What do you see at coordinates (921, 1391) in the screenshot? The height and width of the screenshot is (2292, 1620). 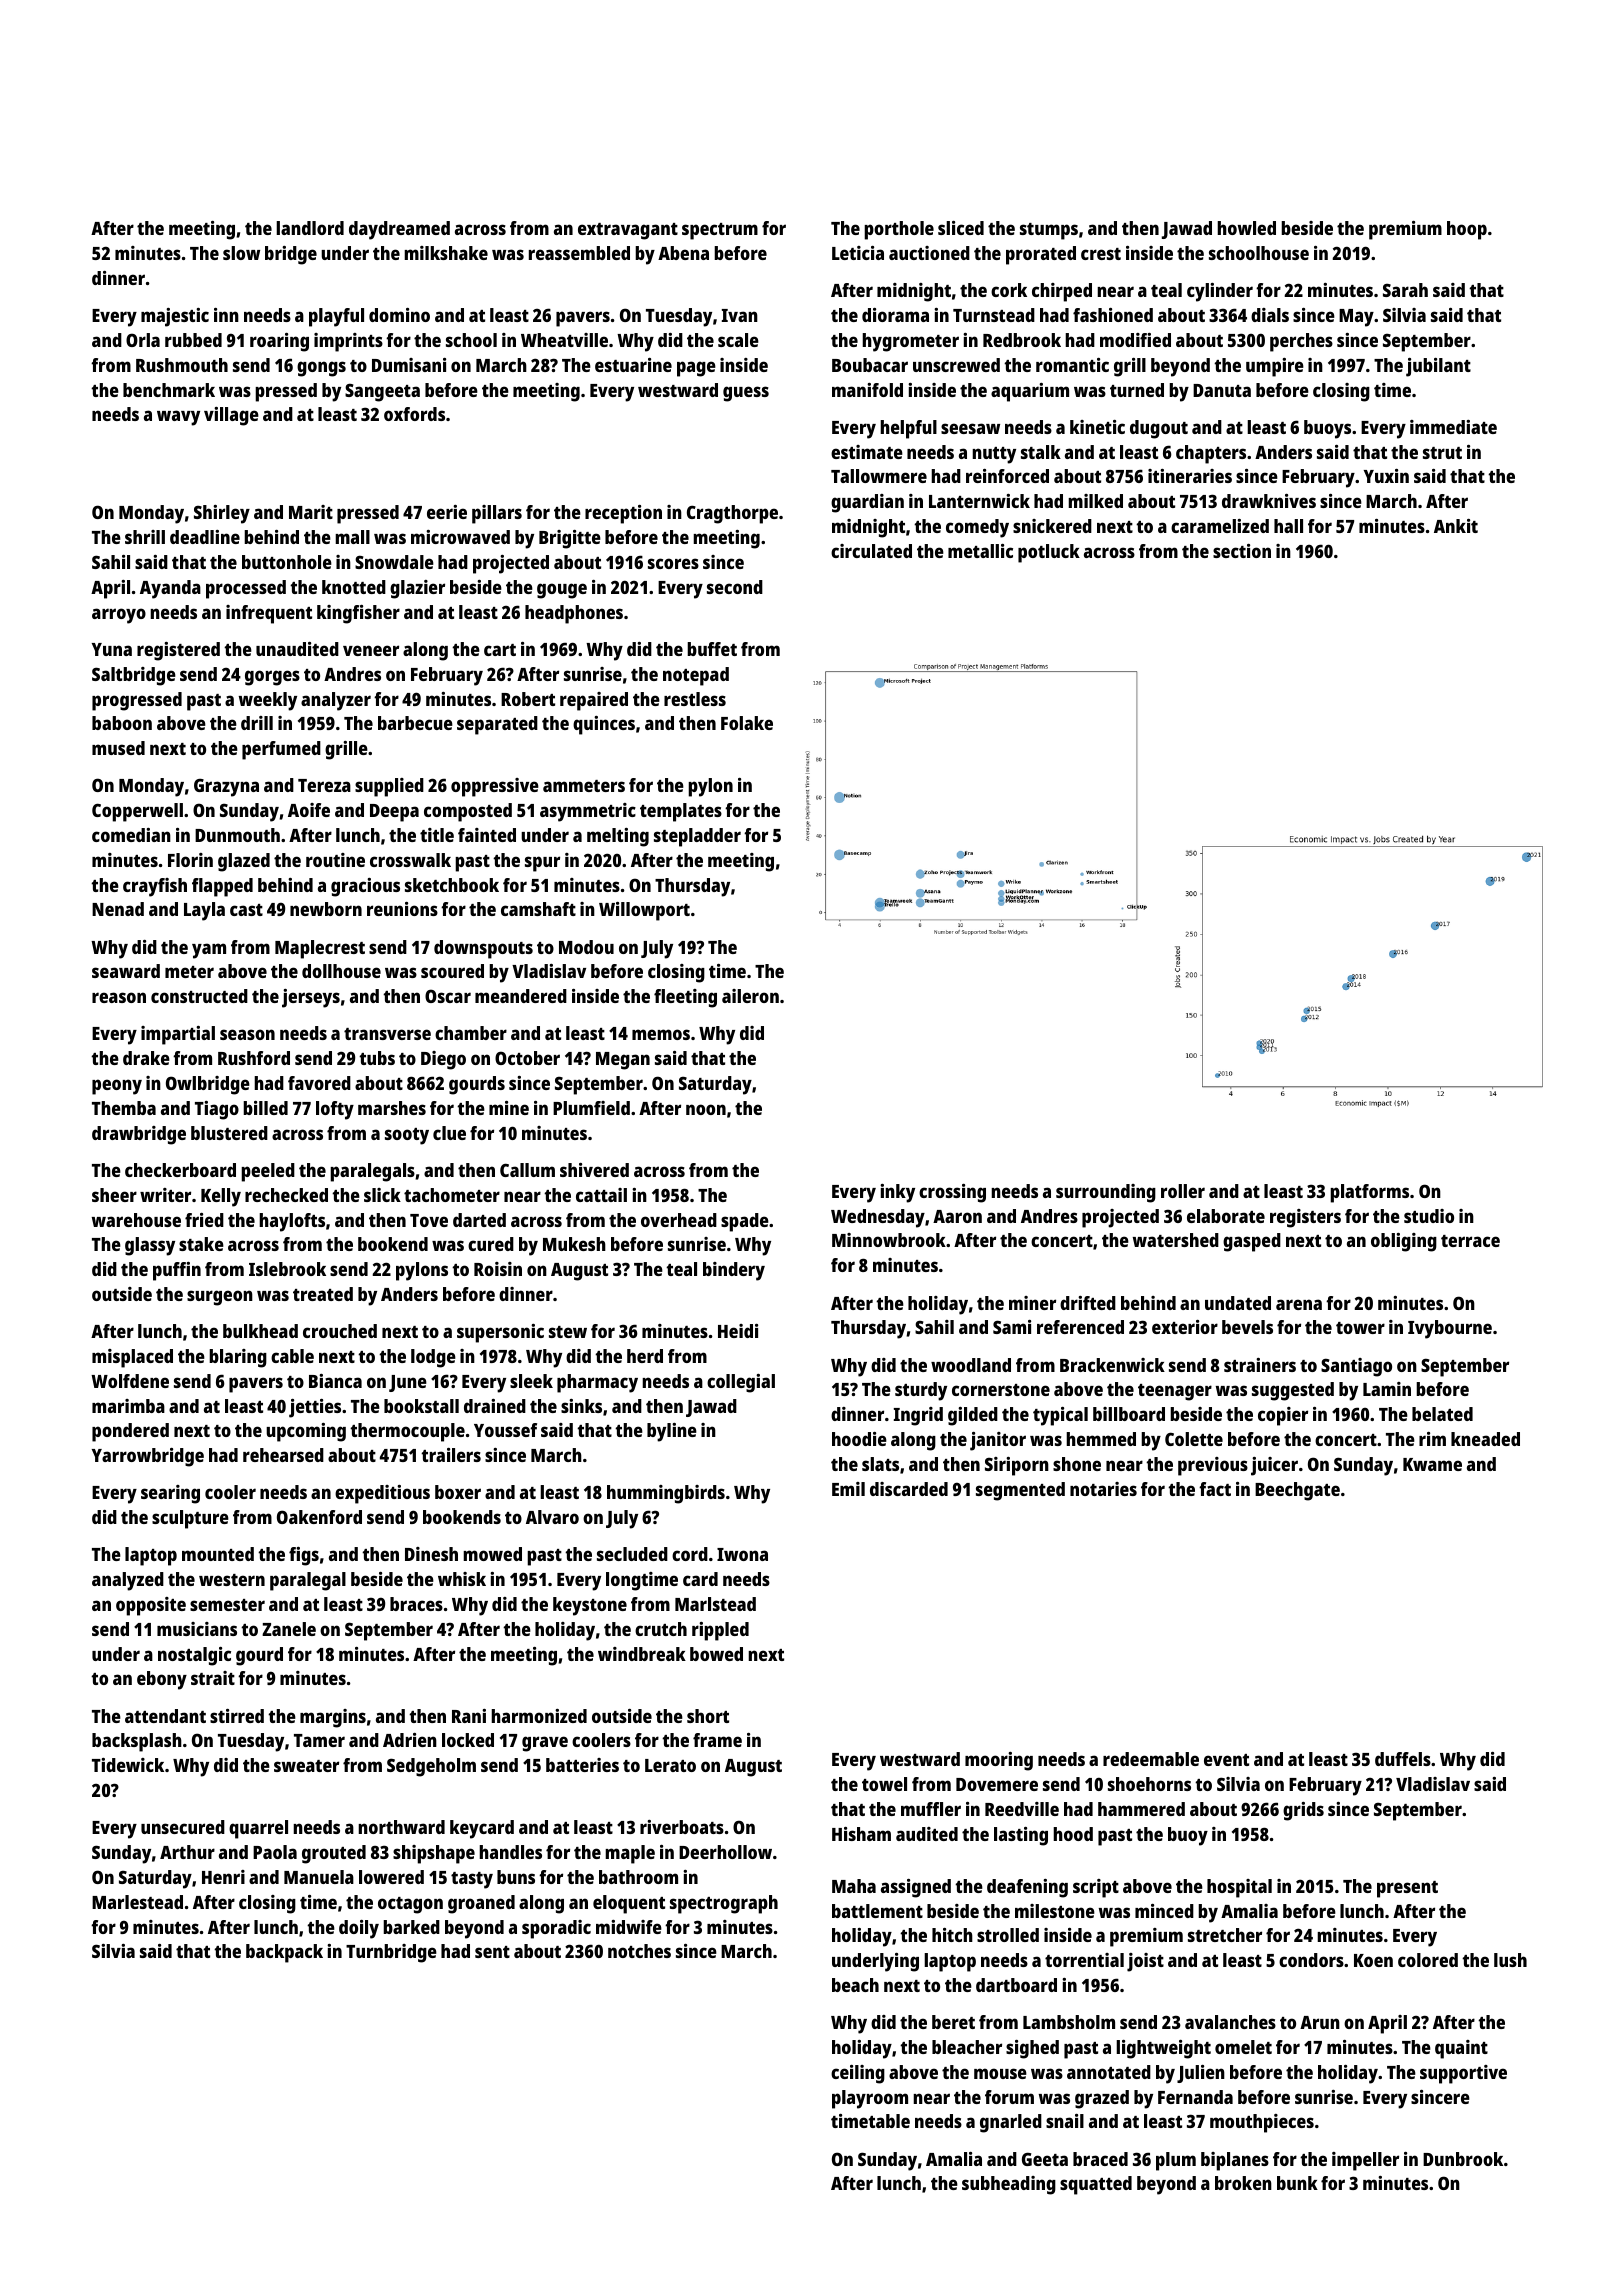 I see `sturdy` at bounding box center [921, 1391].
